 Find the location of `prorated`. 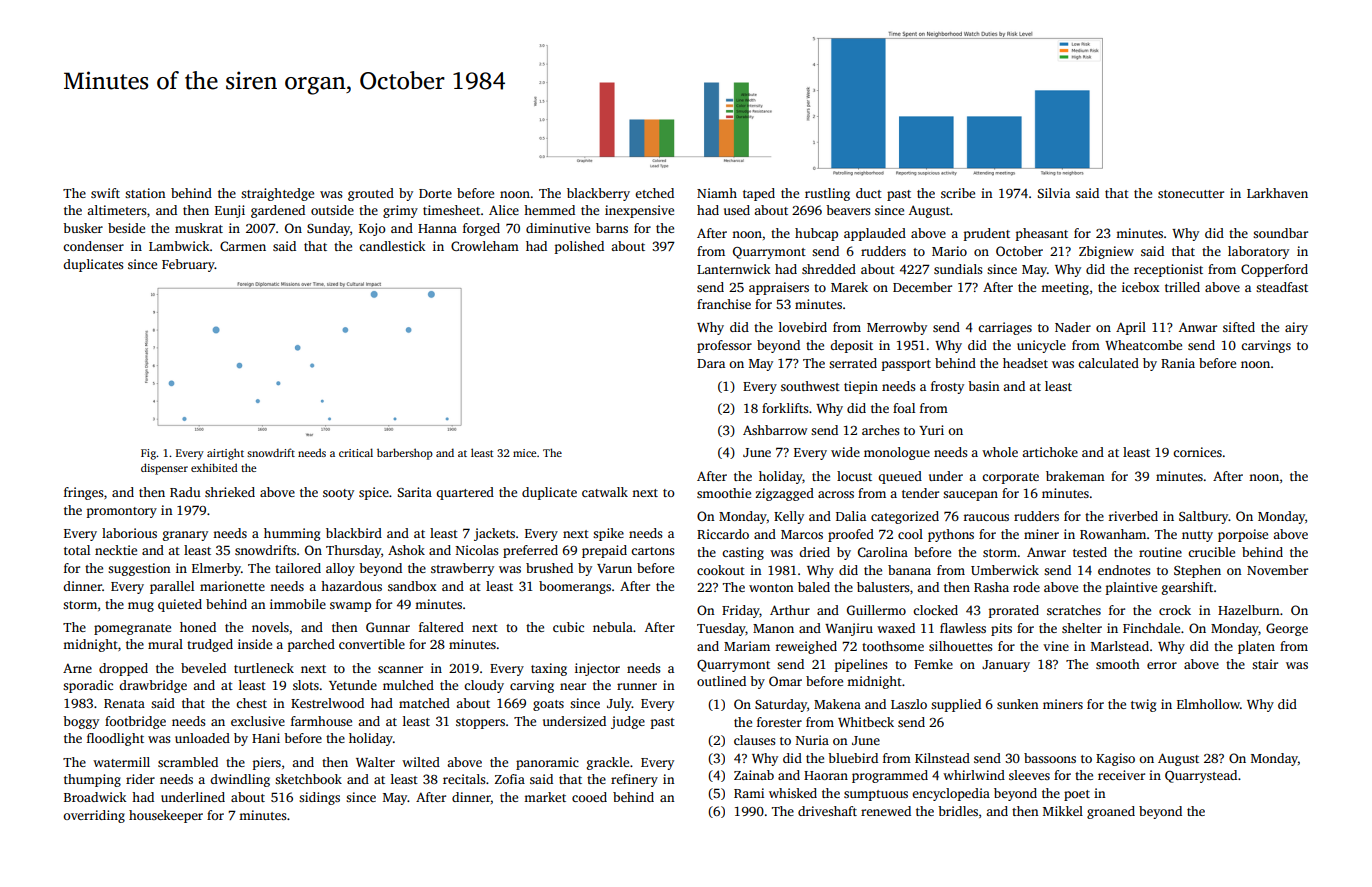

prorated is located at coordinates (1014, 611).
